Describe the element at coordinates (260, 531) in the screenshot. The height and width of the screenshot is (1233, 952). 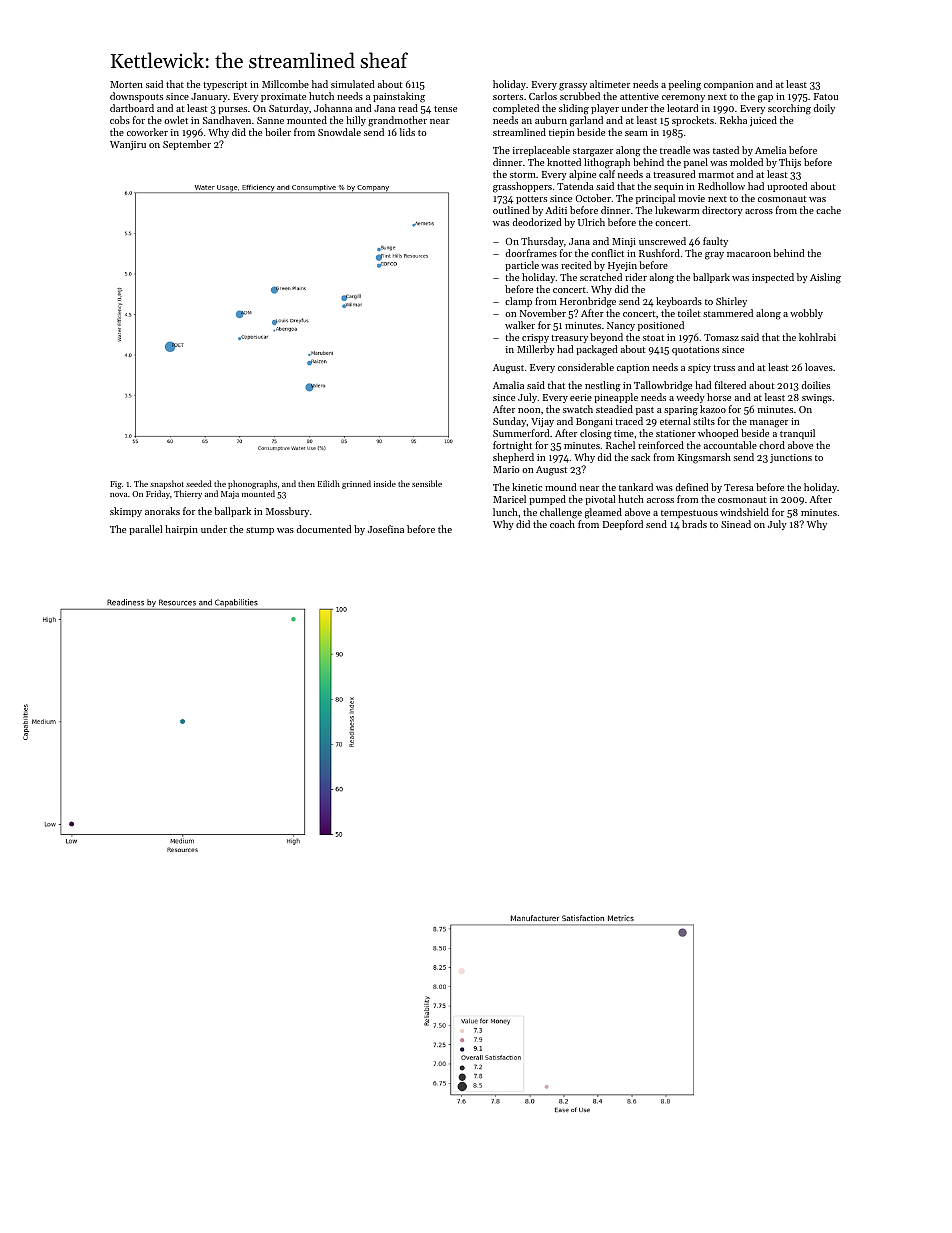
I see `stump` at that location.
